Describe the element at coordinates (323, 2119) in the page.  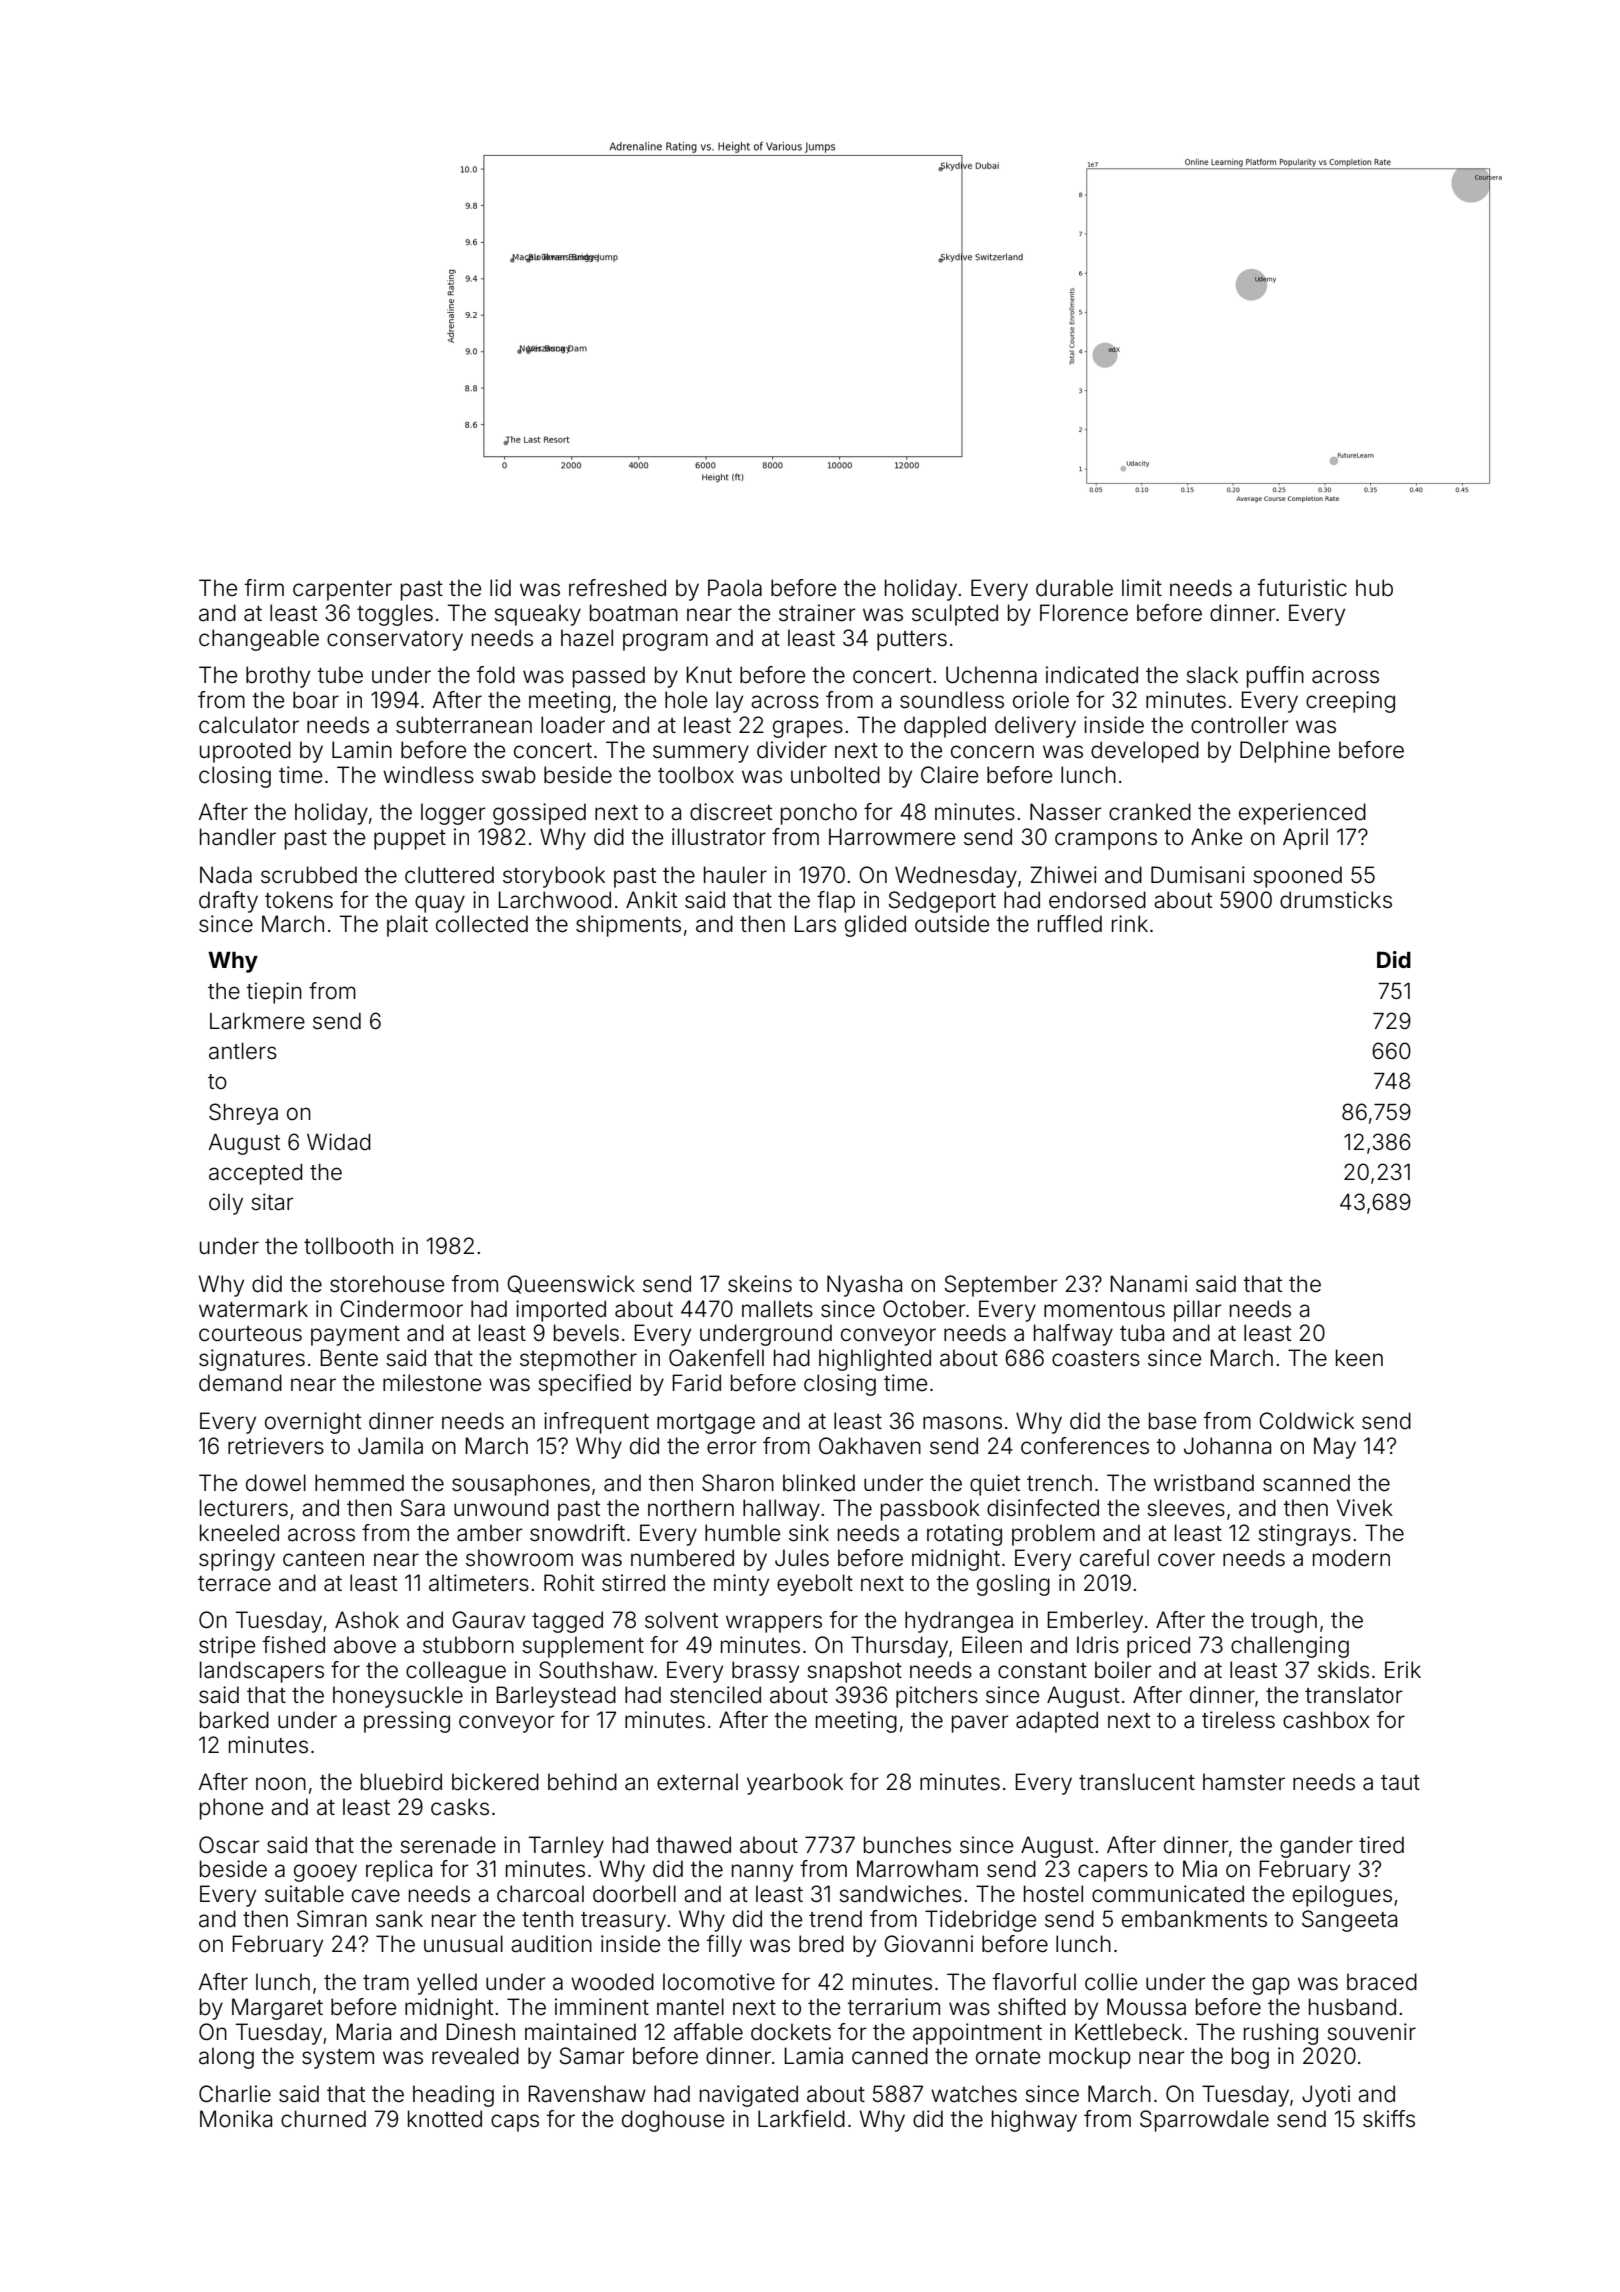
I see `churned` at that location.
